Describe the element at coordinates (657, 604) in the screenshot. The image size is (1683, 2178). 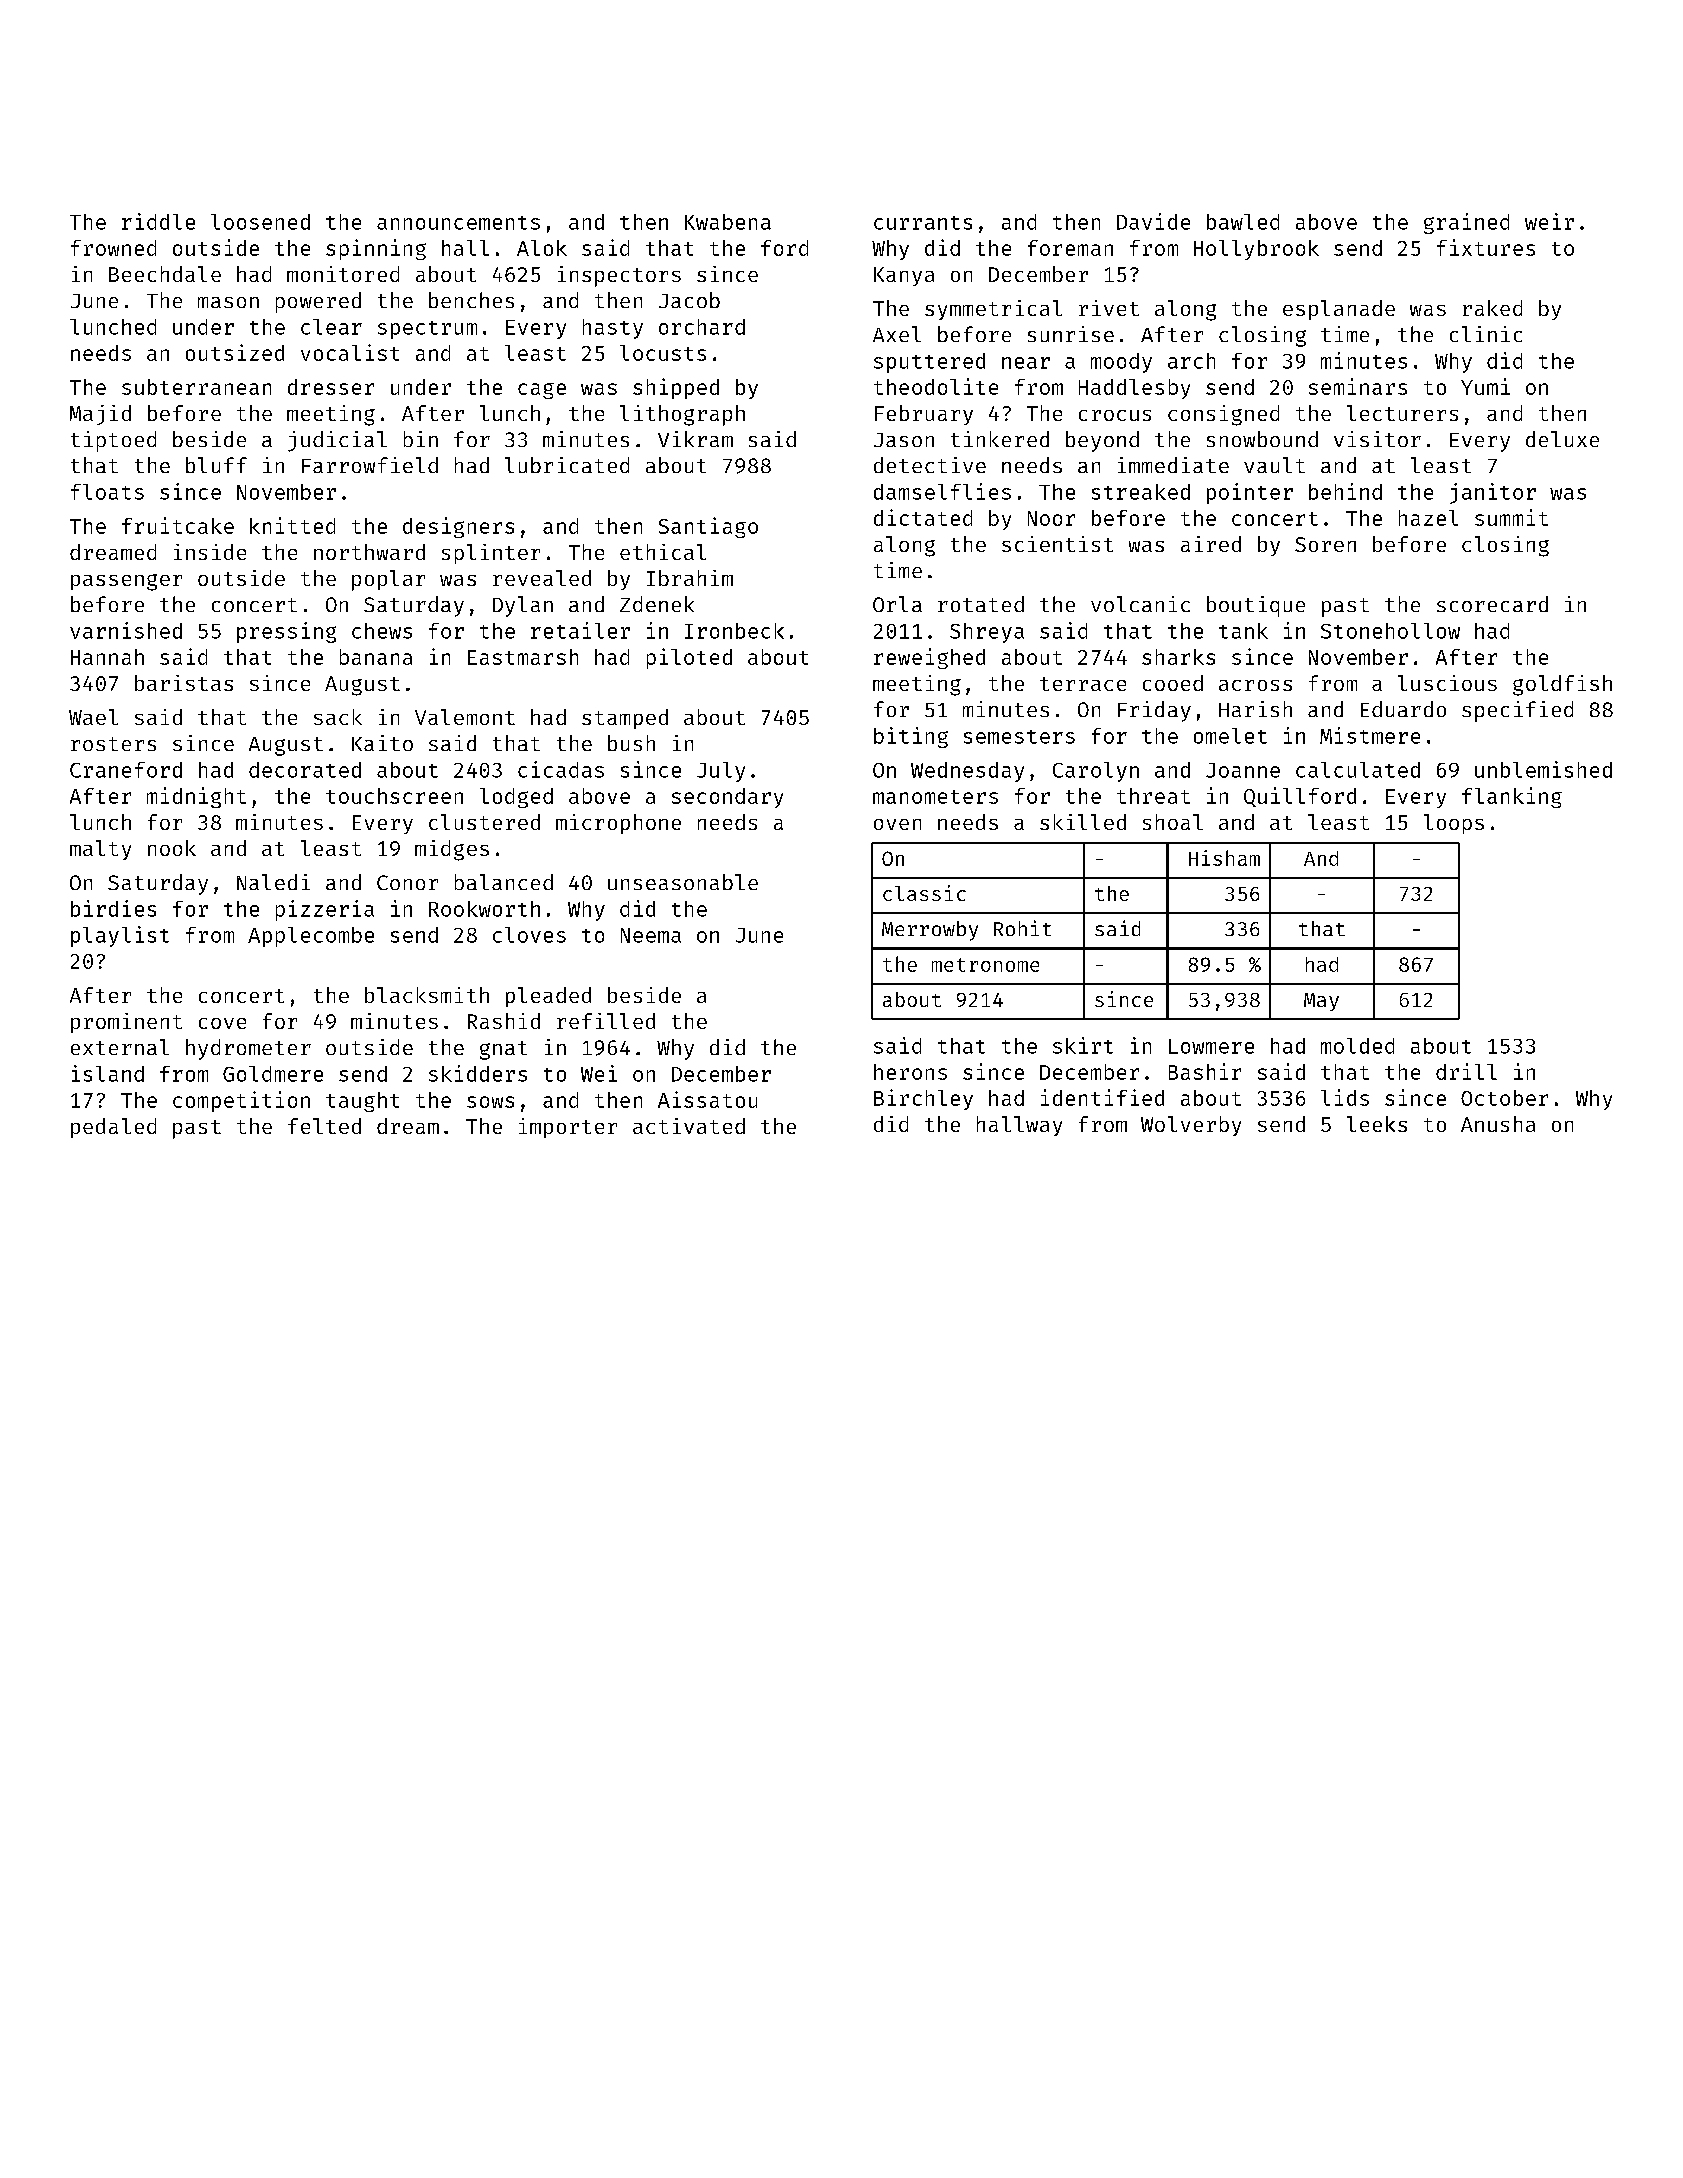
I see `Zdenek` at that location.
